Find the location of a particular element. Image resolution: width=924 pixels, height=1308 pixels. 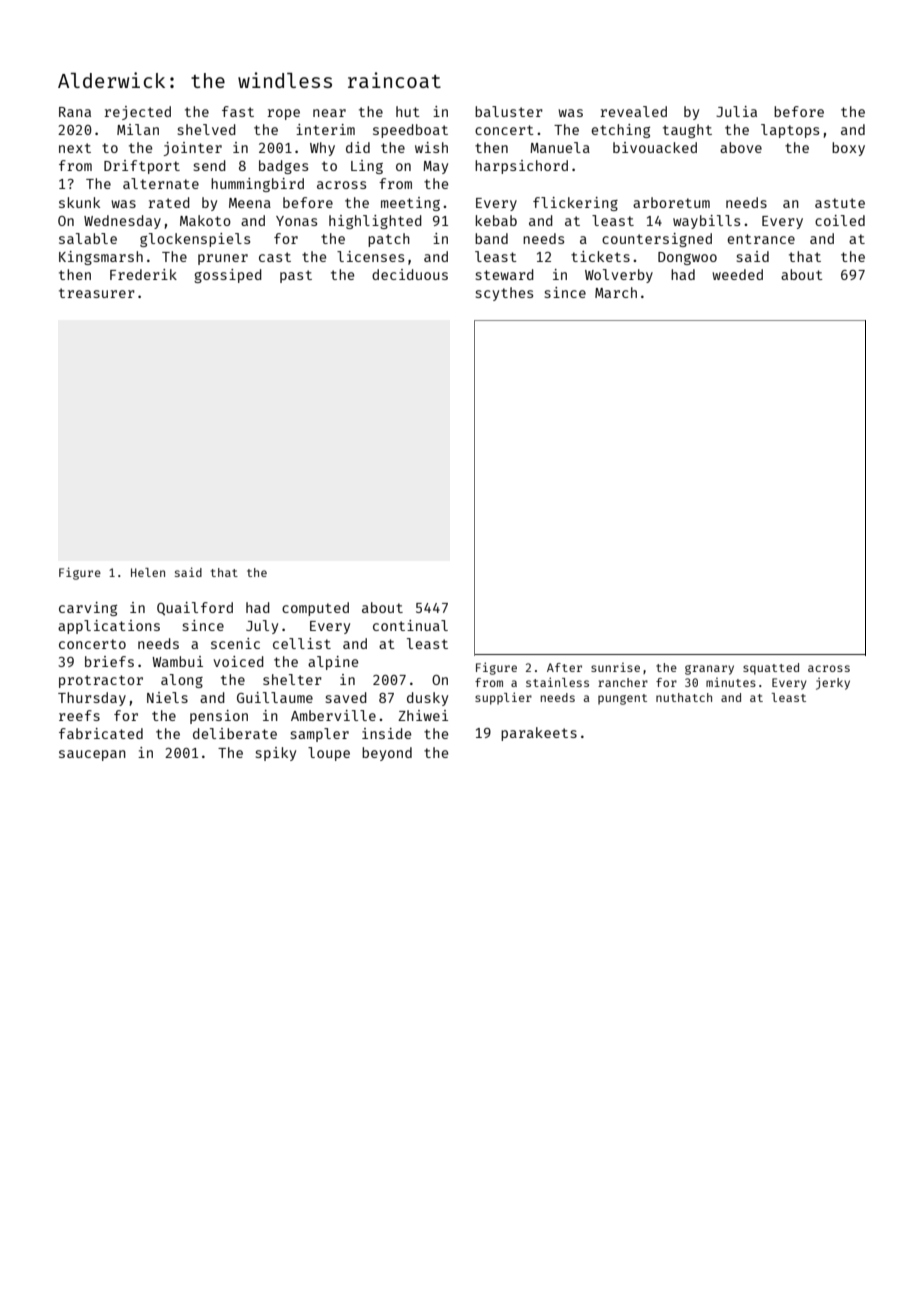

scythes is located at coordinates (504, 294).
